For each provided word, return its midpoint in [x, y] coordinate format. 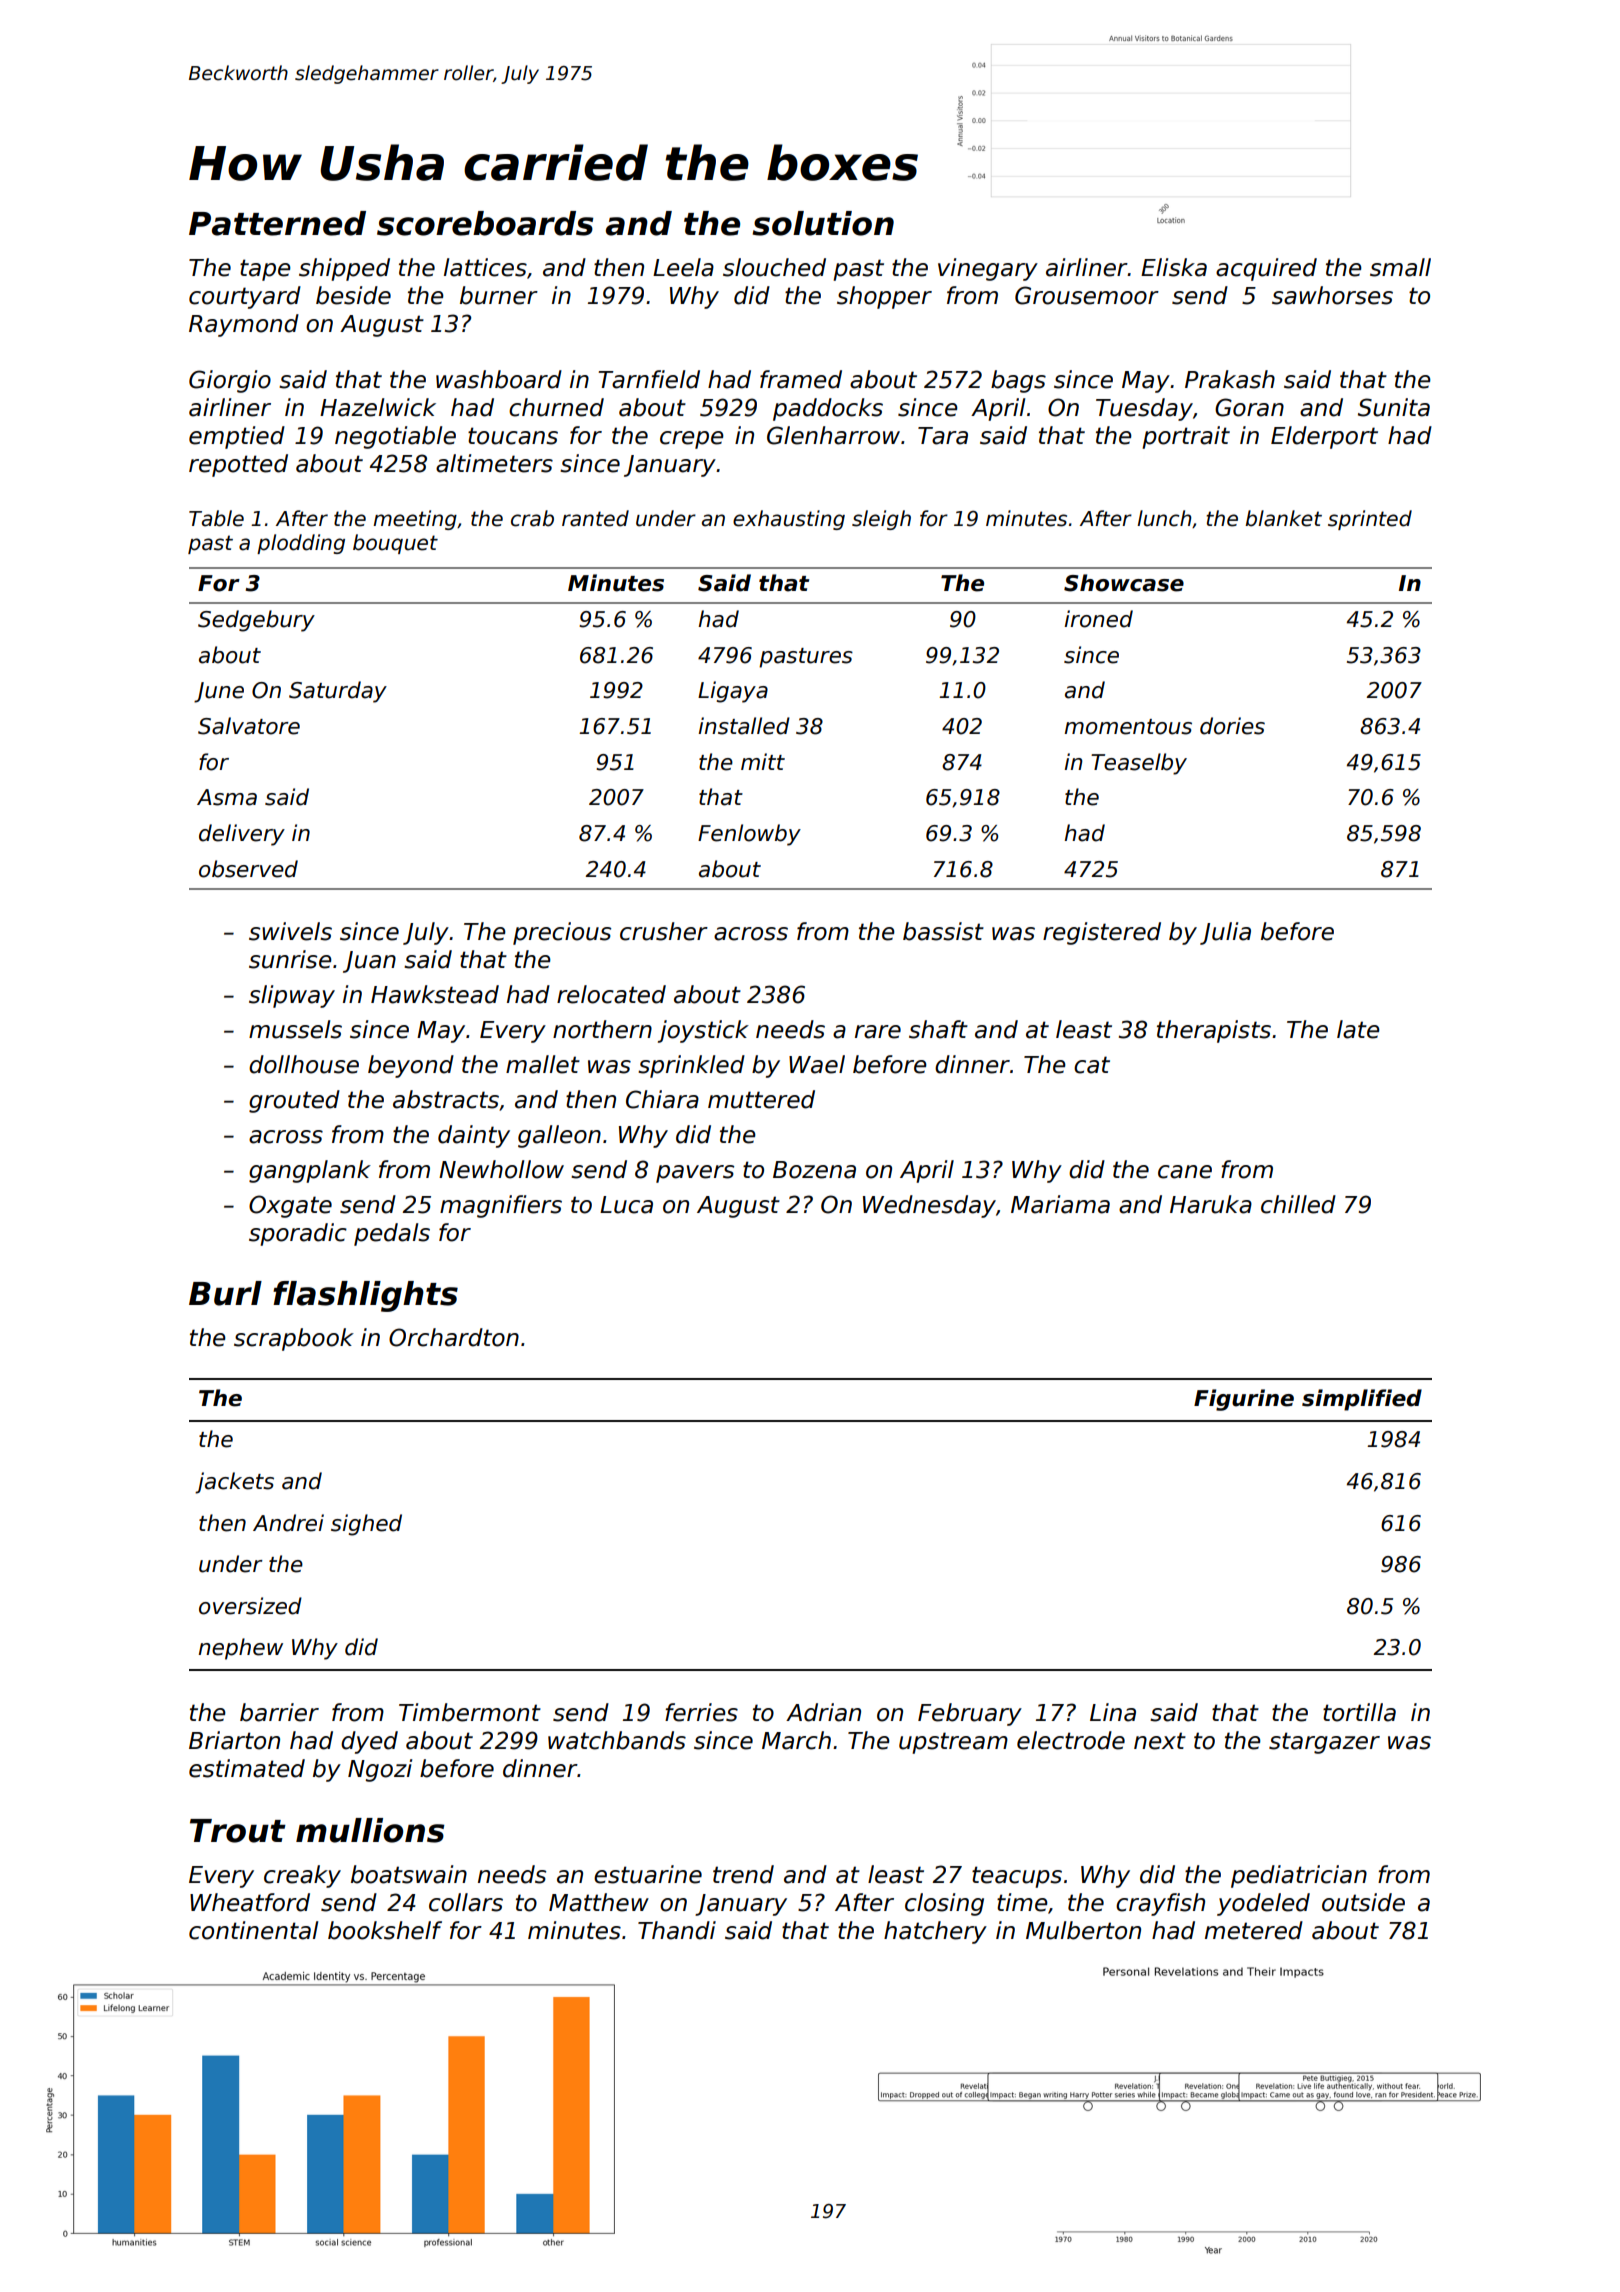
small [1400, 267]
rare [878, 1032]
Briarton [234, 1740]
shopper [884, 297]
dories [1232, 726]
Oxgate [290, 1206]
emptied [237, 437]
